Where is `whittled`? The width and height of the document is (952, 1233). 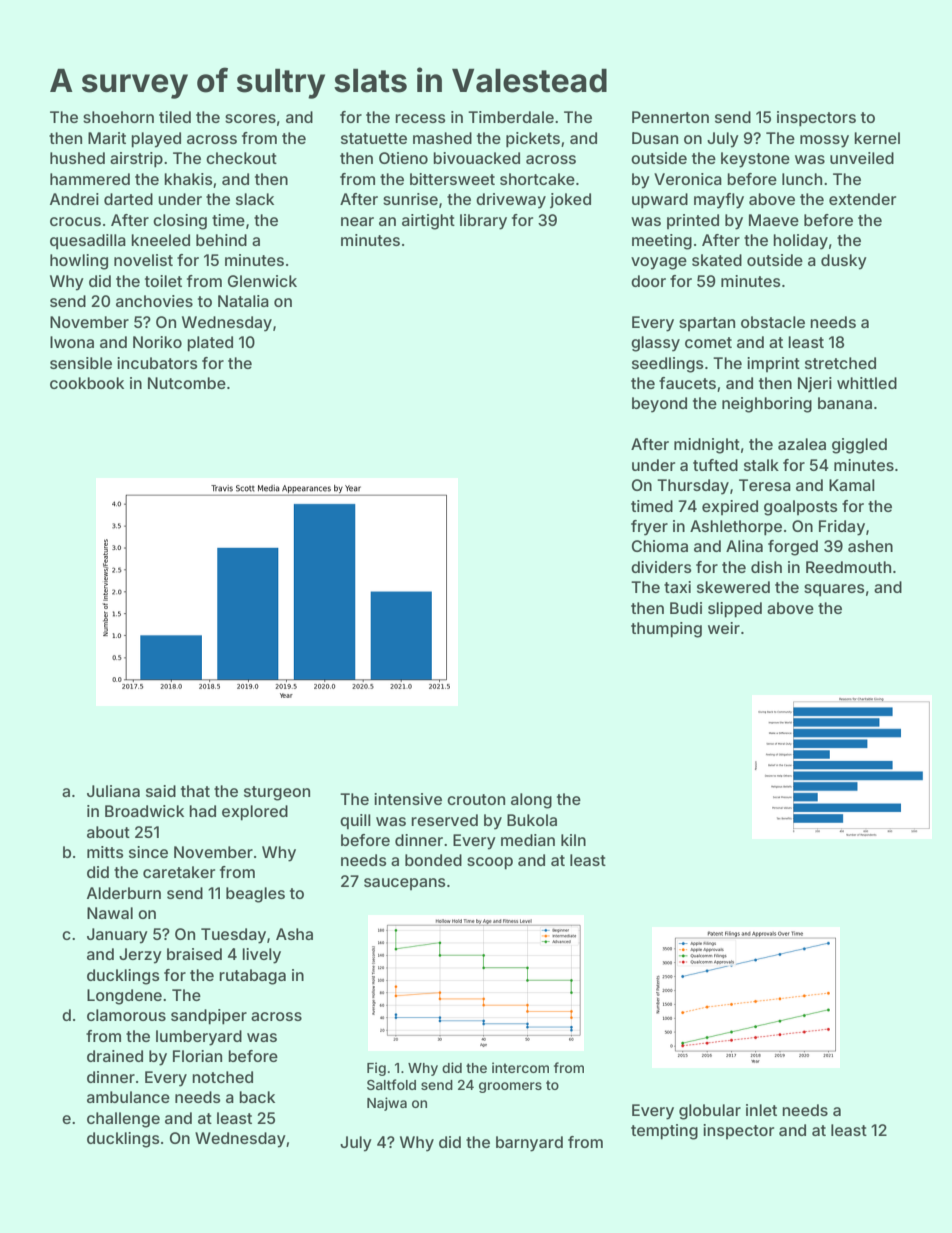 whittled is located at coordinates (867, 383).
